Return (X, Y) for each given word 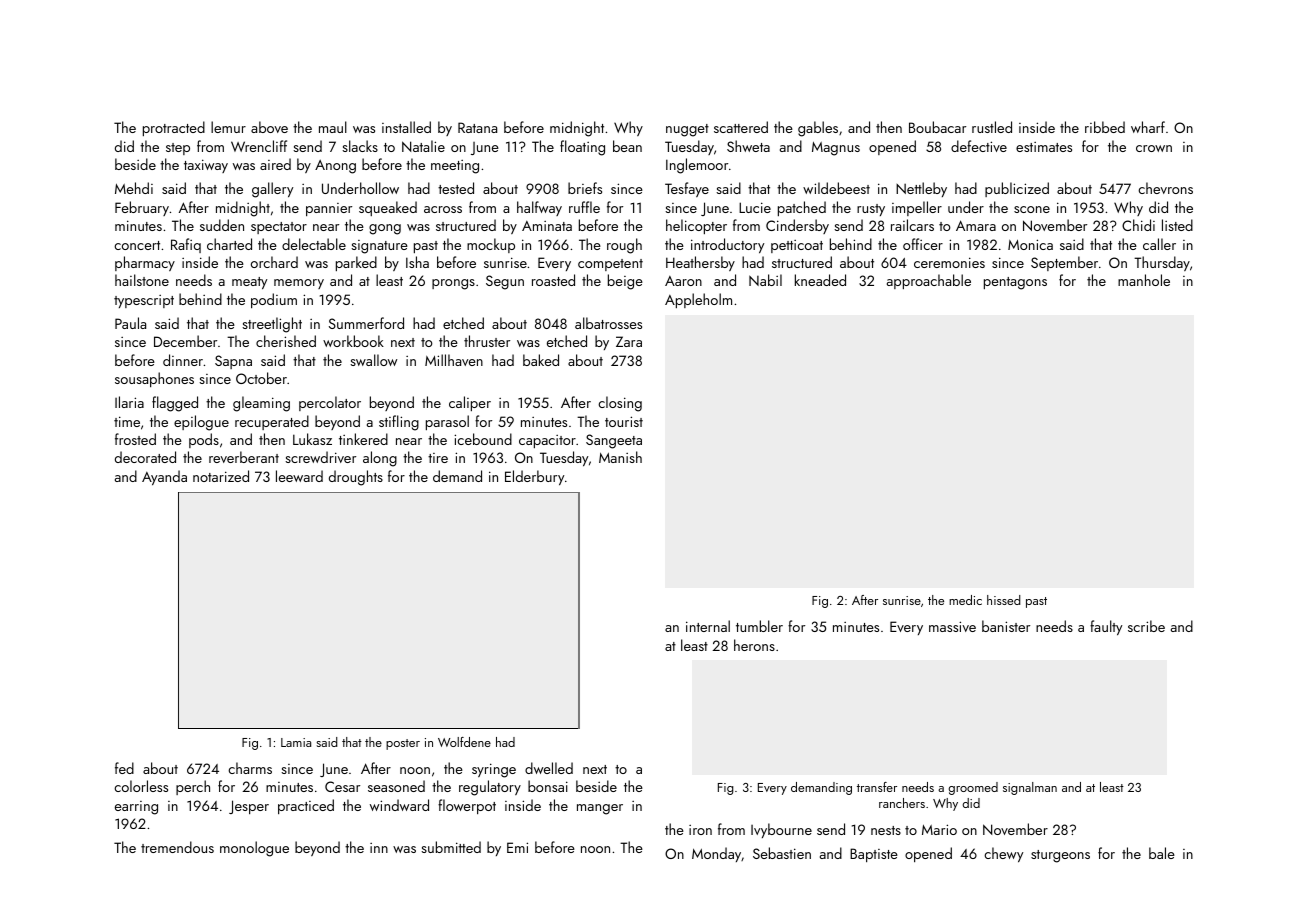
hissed (1004, 600)
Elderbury (534, 477)
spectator (279, 228)
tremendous (177, 847)
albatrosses (608, 323)
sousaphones (154, 379)
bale (1162, 853)
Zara (629, 341)
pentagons (1015, 283)
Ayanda (164, 477)
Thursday (1162, 263)
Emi (517, 847)
